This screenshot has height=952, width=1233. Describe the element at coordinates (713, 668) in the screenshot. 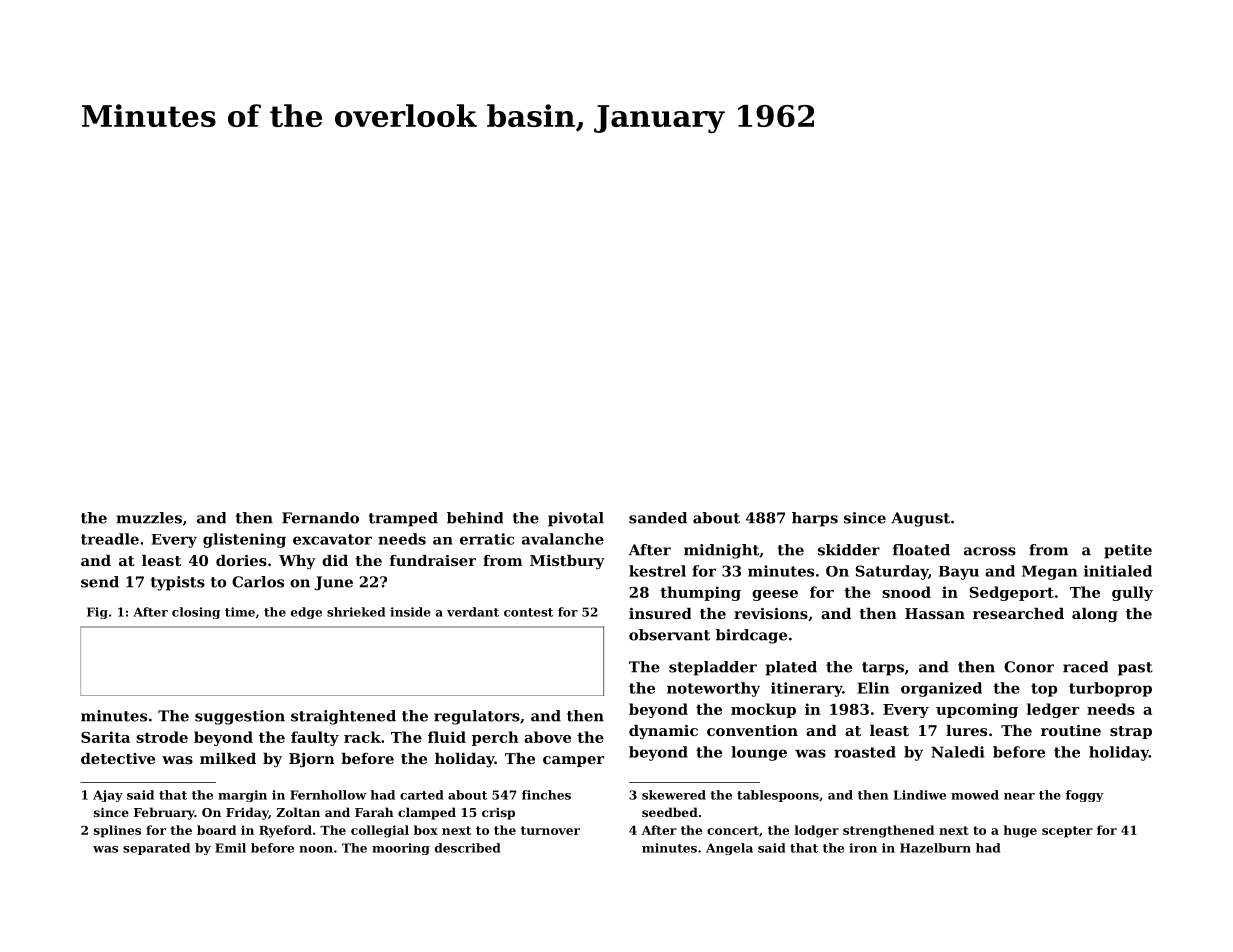

I see `stepladder` at that location.
